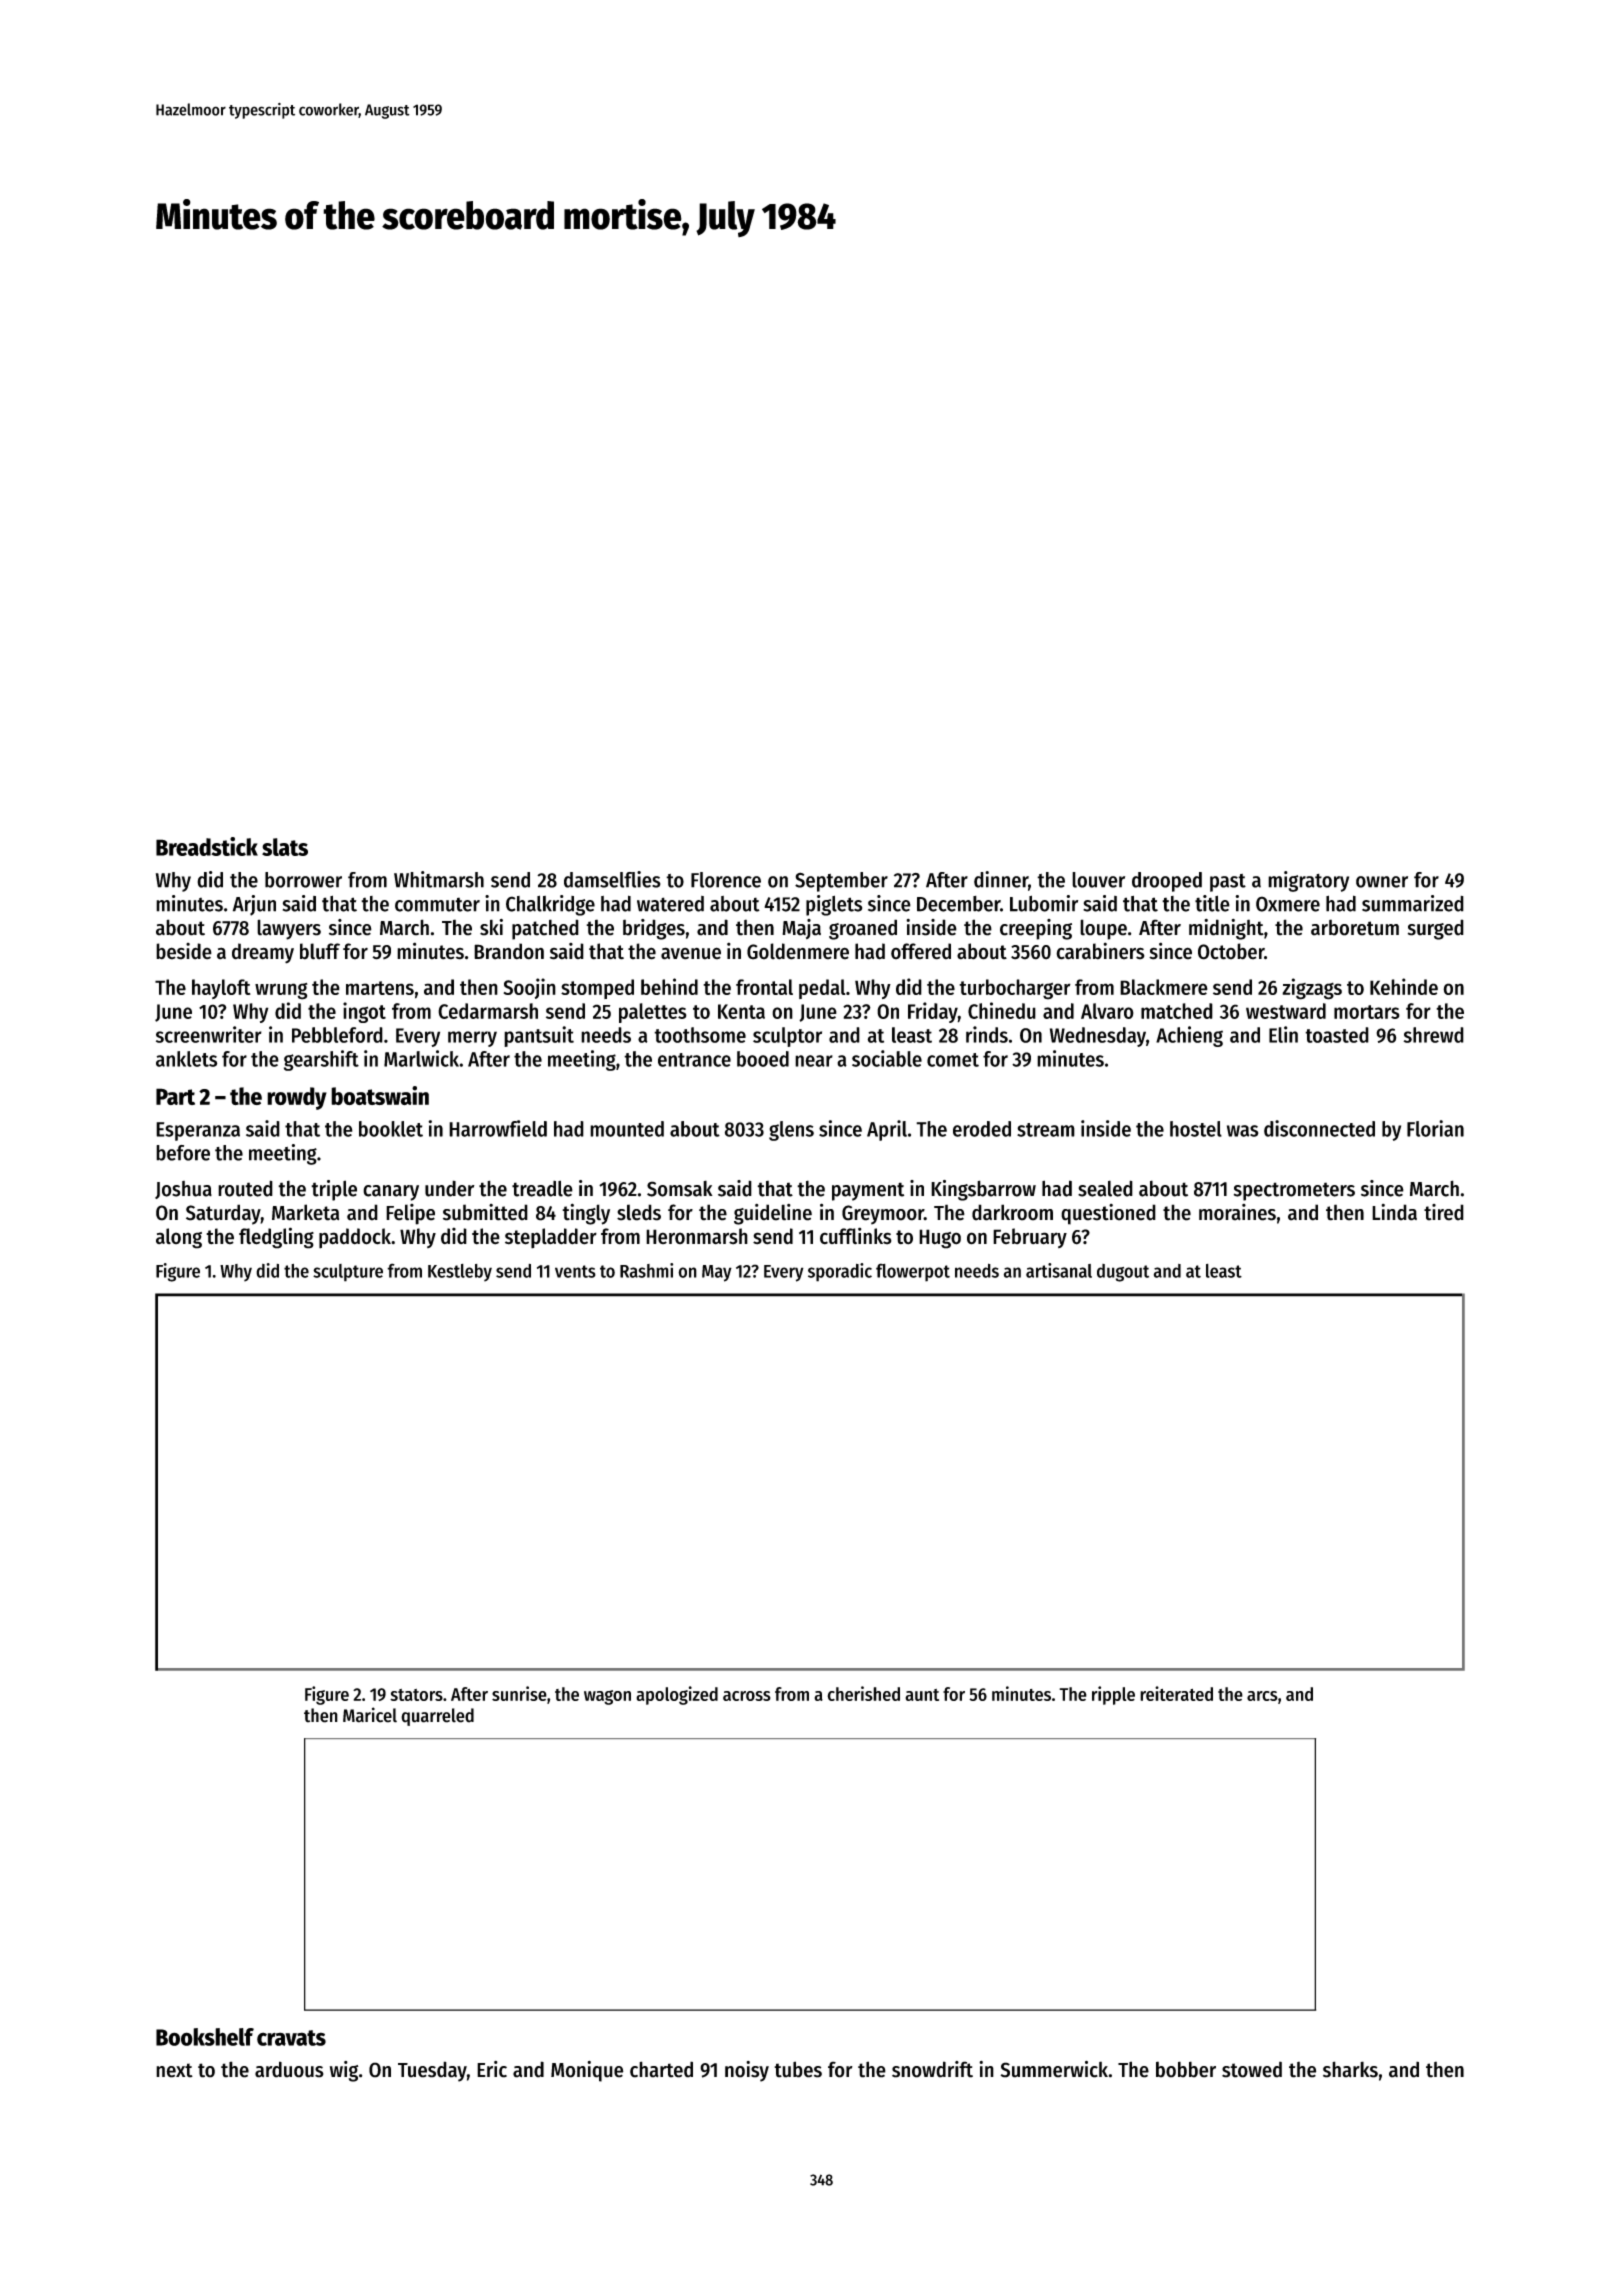  Describe the element at coordinates (370, 1715) in the image. I see `Maricel` at that location.
